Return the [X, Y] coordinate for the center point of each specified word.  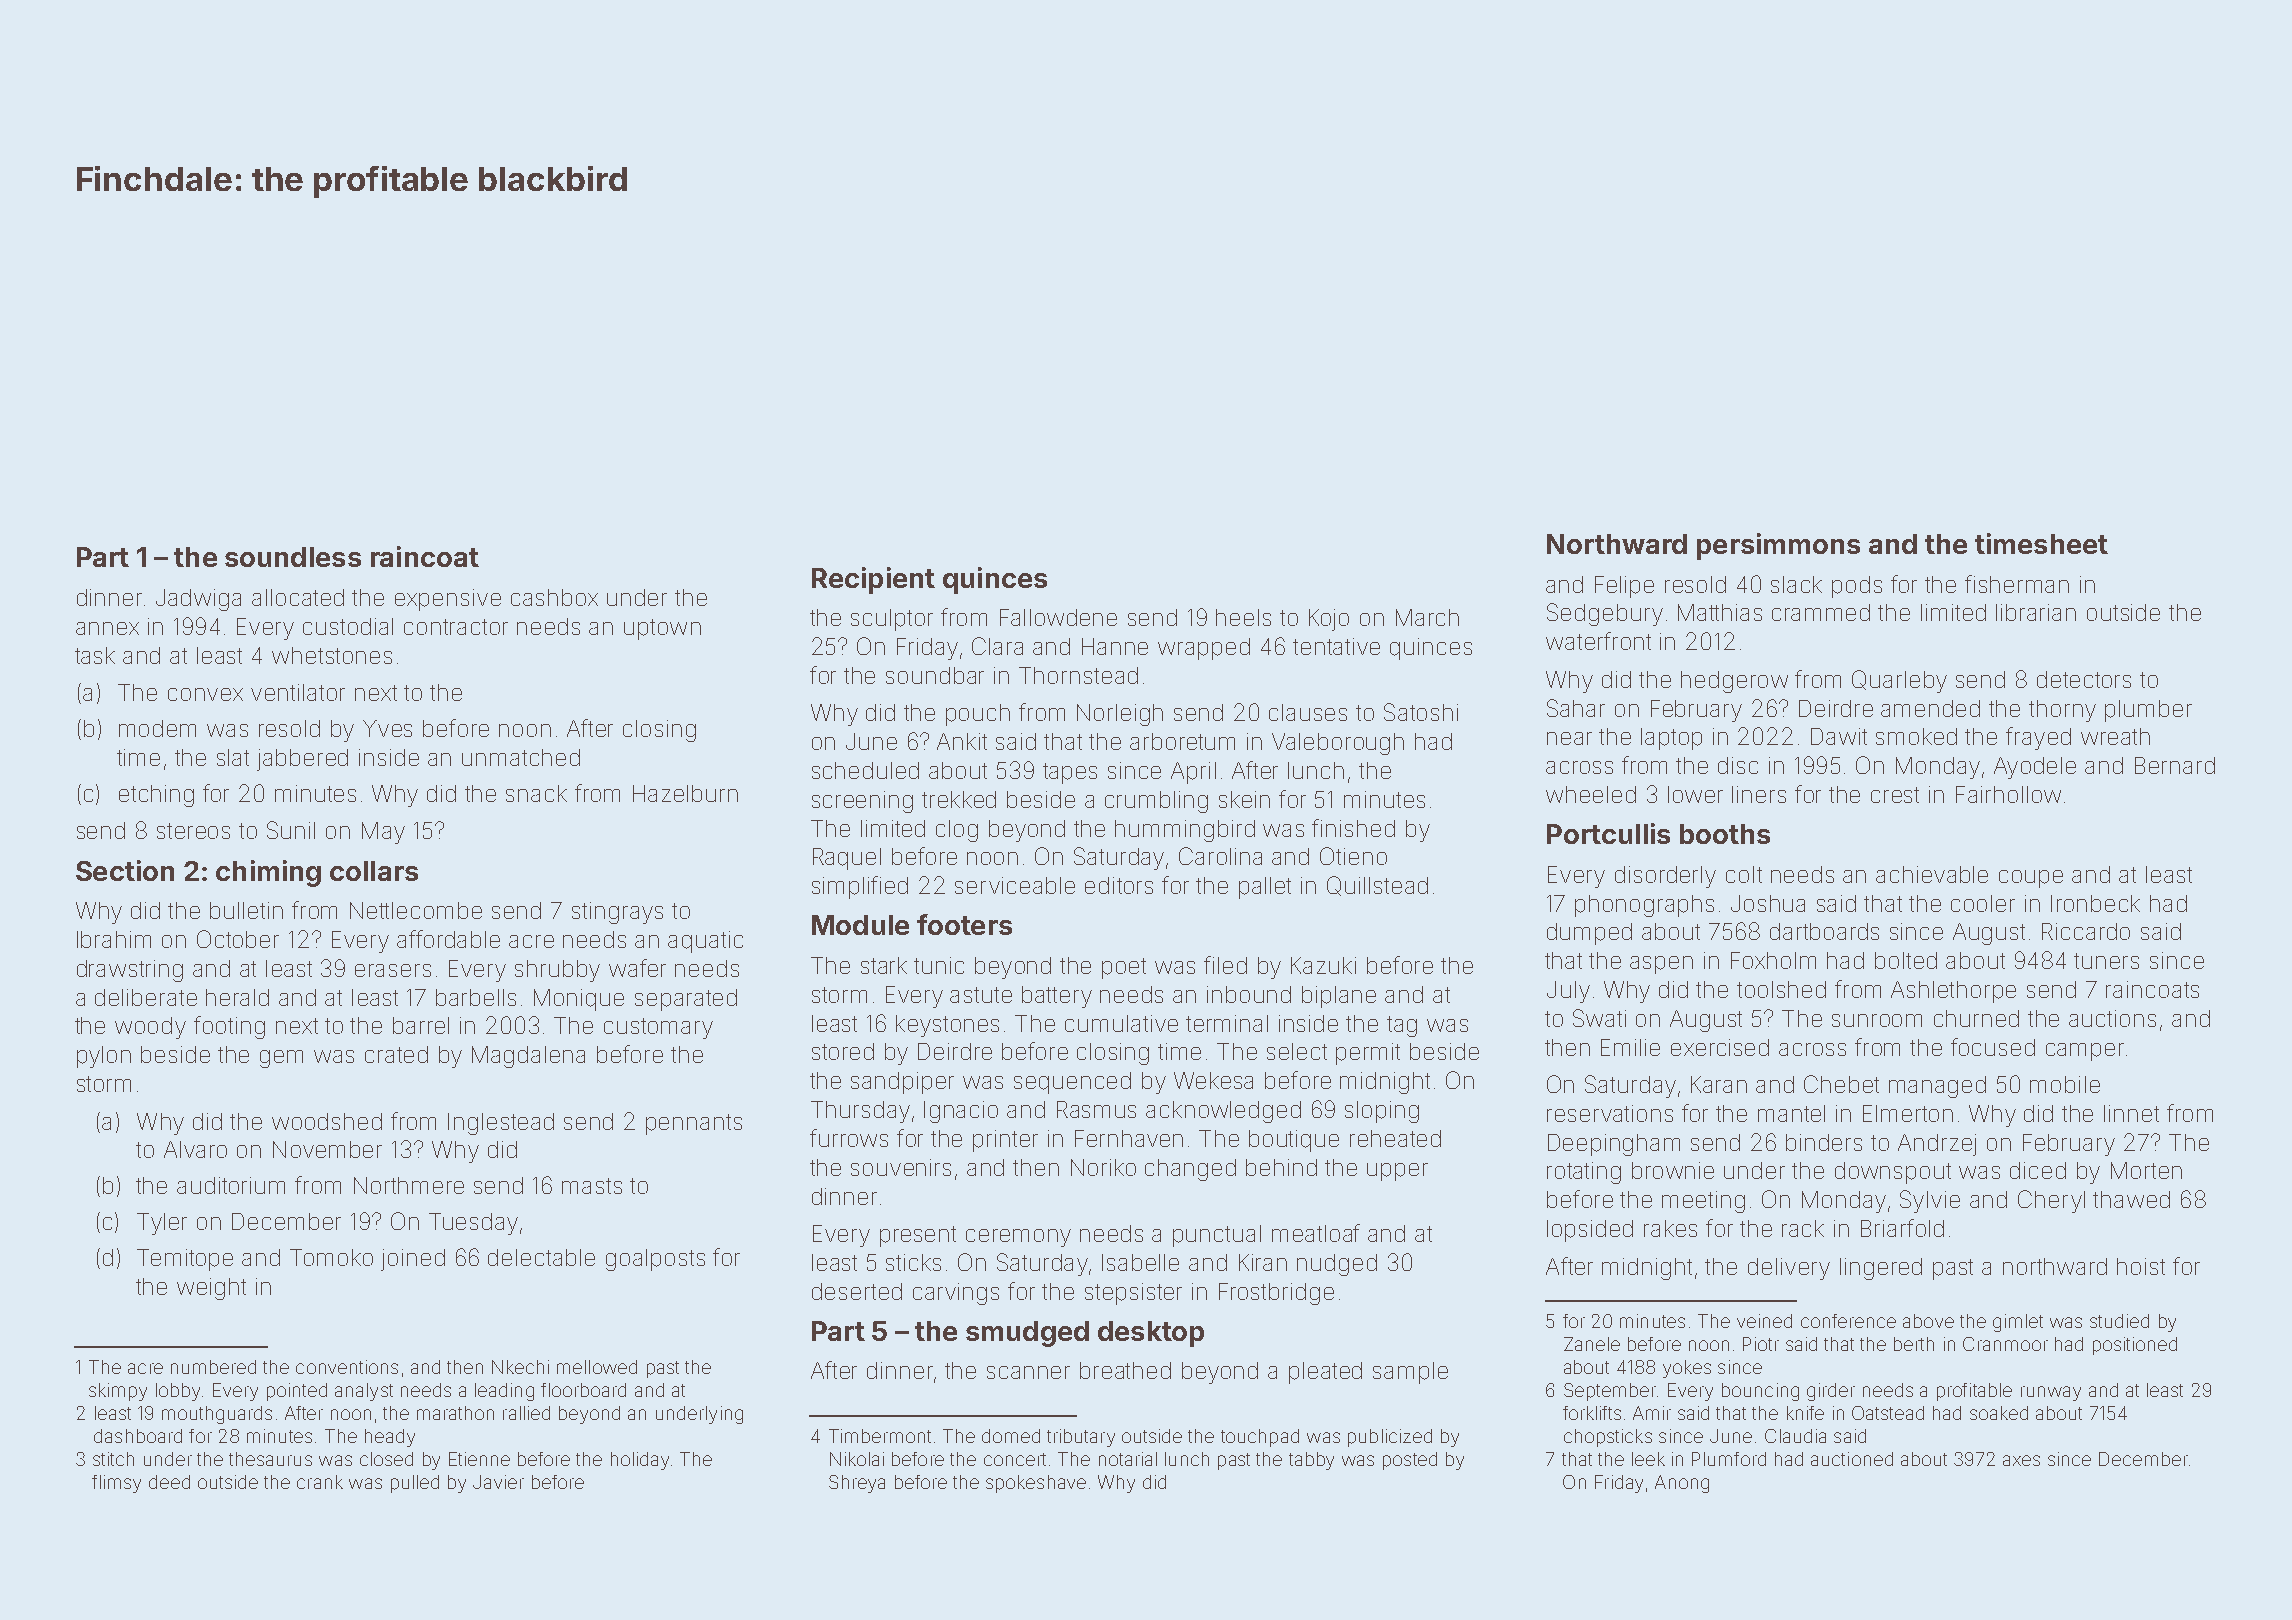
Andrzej [1937, 1145]
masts [592, 1186]
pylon [104, 1057]
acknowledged [1223, 1112]
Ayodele [2035, 768]
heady [390, 1438]
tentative [1336, 646]
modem [157, 728]
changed [1190, 1170]
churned [1976, 1018]
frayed [2038, 738]
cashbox [554, 597]
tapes [1070, 773]
